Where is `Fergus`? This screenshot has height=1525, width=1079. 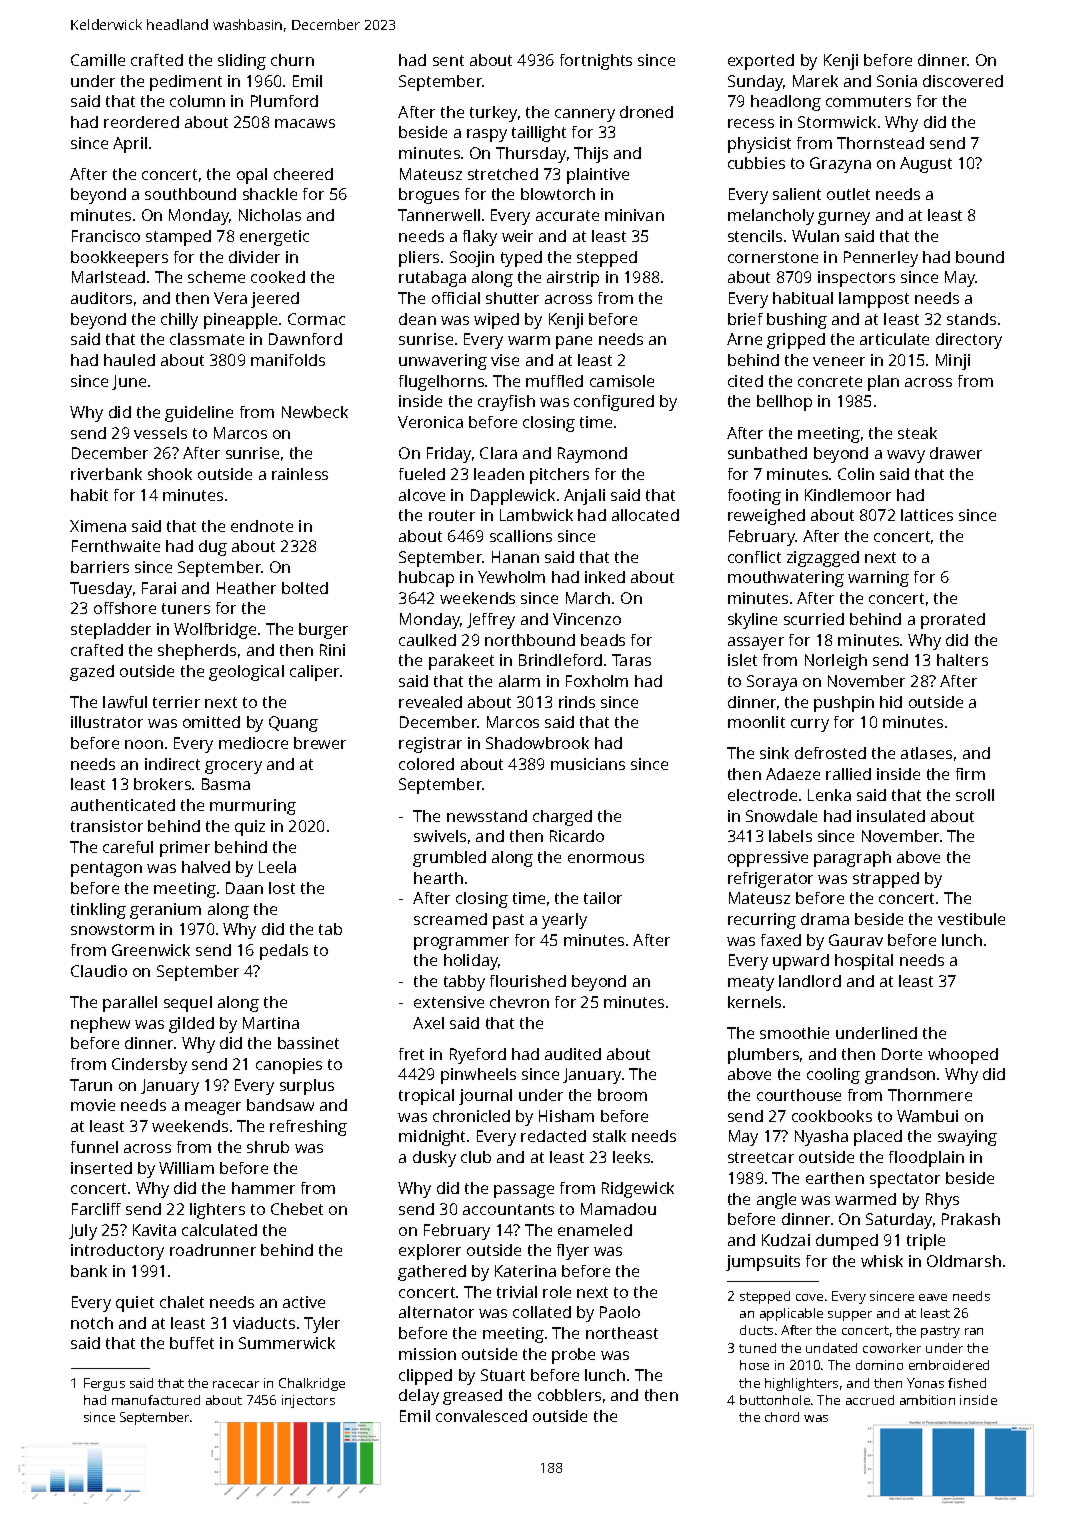 Fergus is located at coordinates (104, 1384).
